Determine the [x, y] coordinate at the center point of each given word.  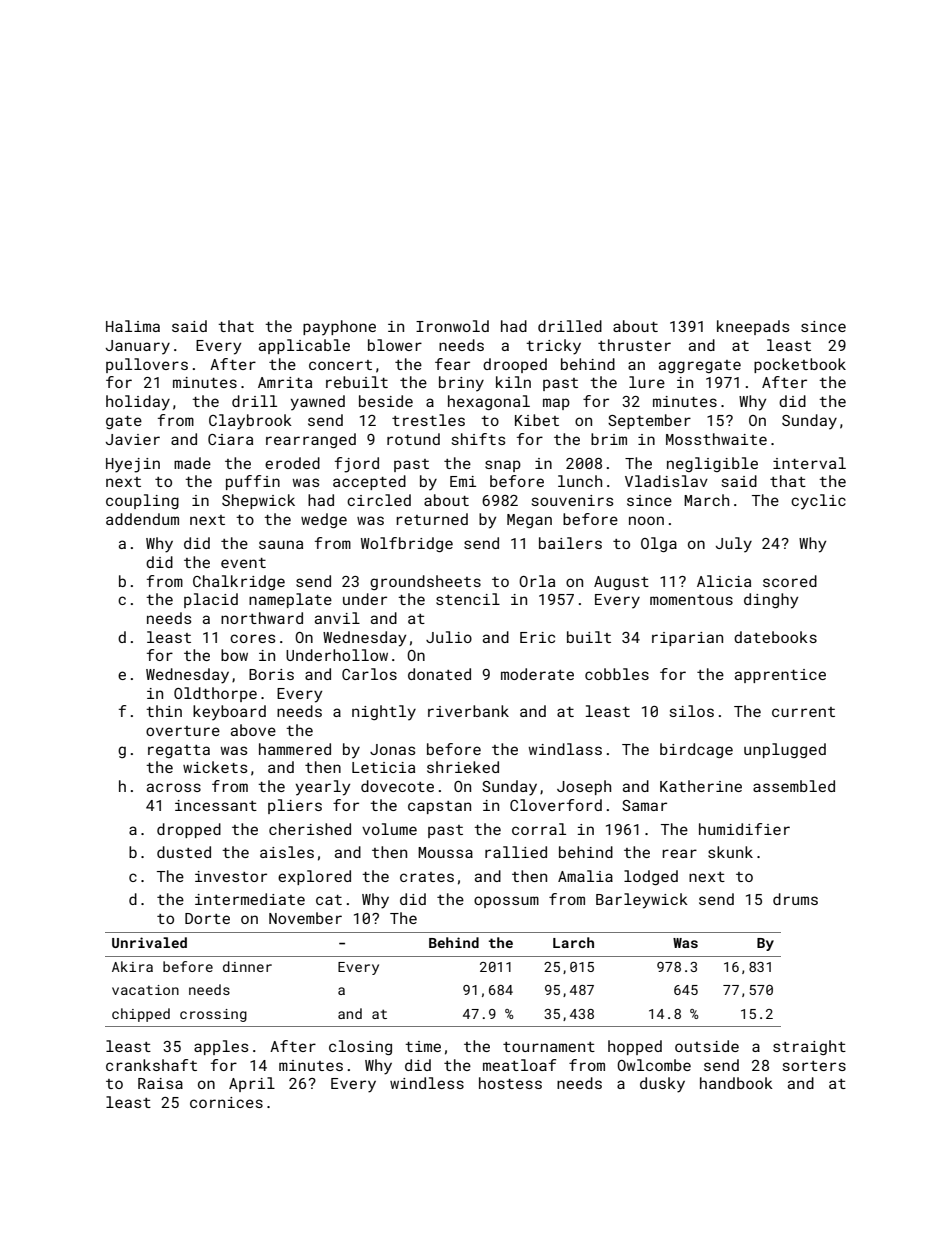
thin [164, 711]
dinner [247, 966]
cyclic [818, 502]
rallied [516, 852]
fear [452, 364]
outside [707, 1046]
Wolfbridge [407, 544]
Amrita [285, 382]
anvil [337, 618]
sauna [281, 544]
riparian [687, 639]
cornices [226, 1102]
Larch [573, 942]
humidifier [744, 829]
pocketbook [800, 365]
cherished [310, 829]
